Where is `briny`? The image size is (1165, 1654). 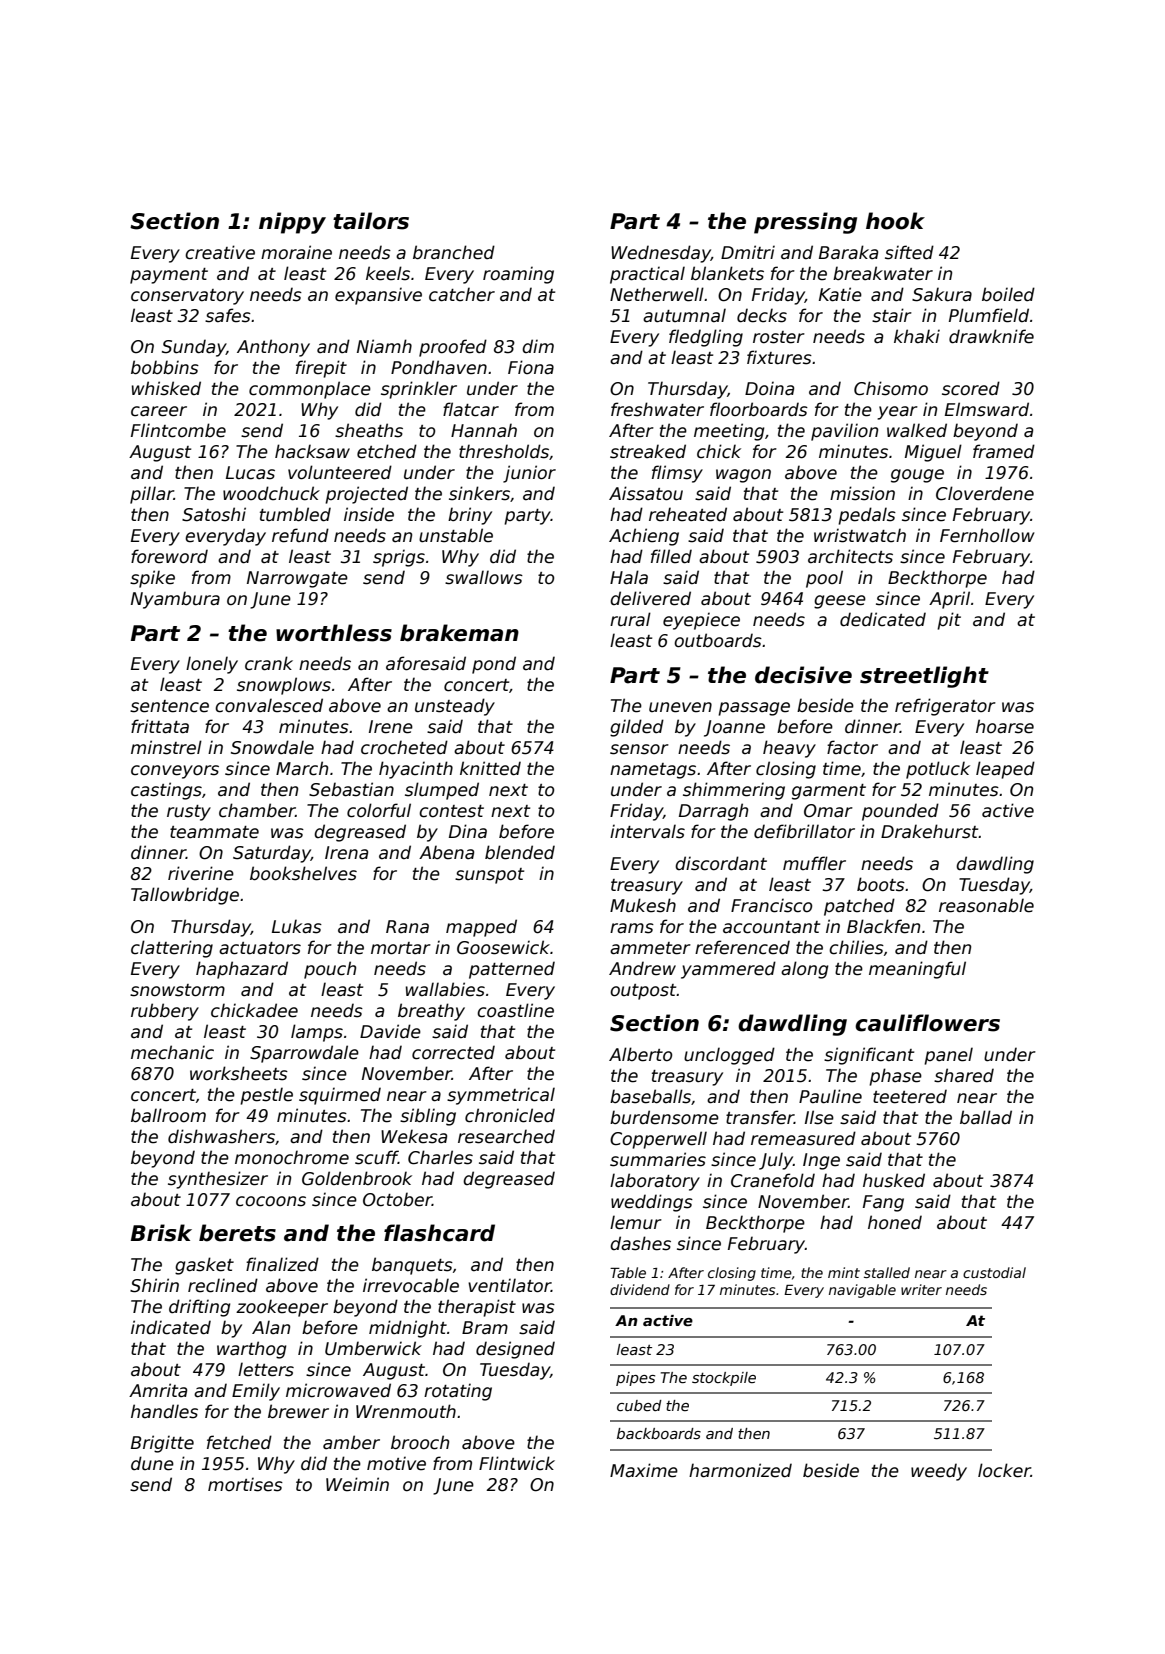
briny is located at coordinates (470, 516).
